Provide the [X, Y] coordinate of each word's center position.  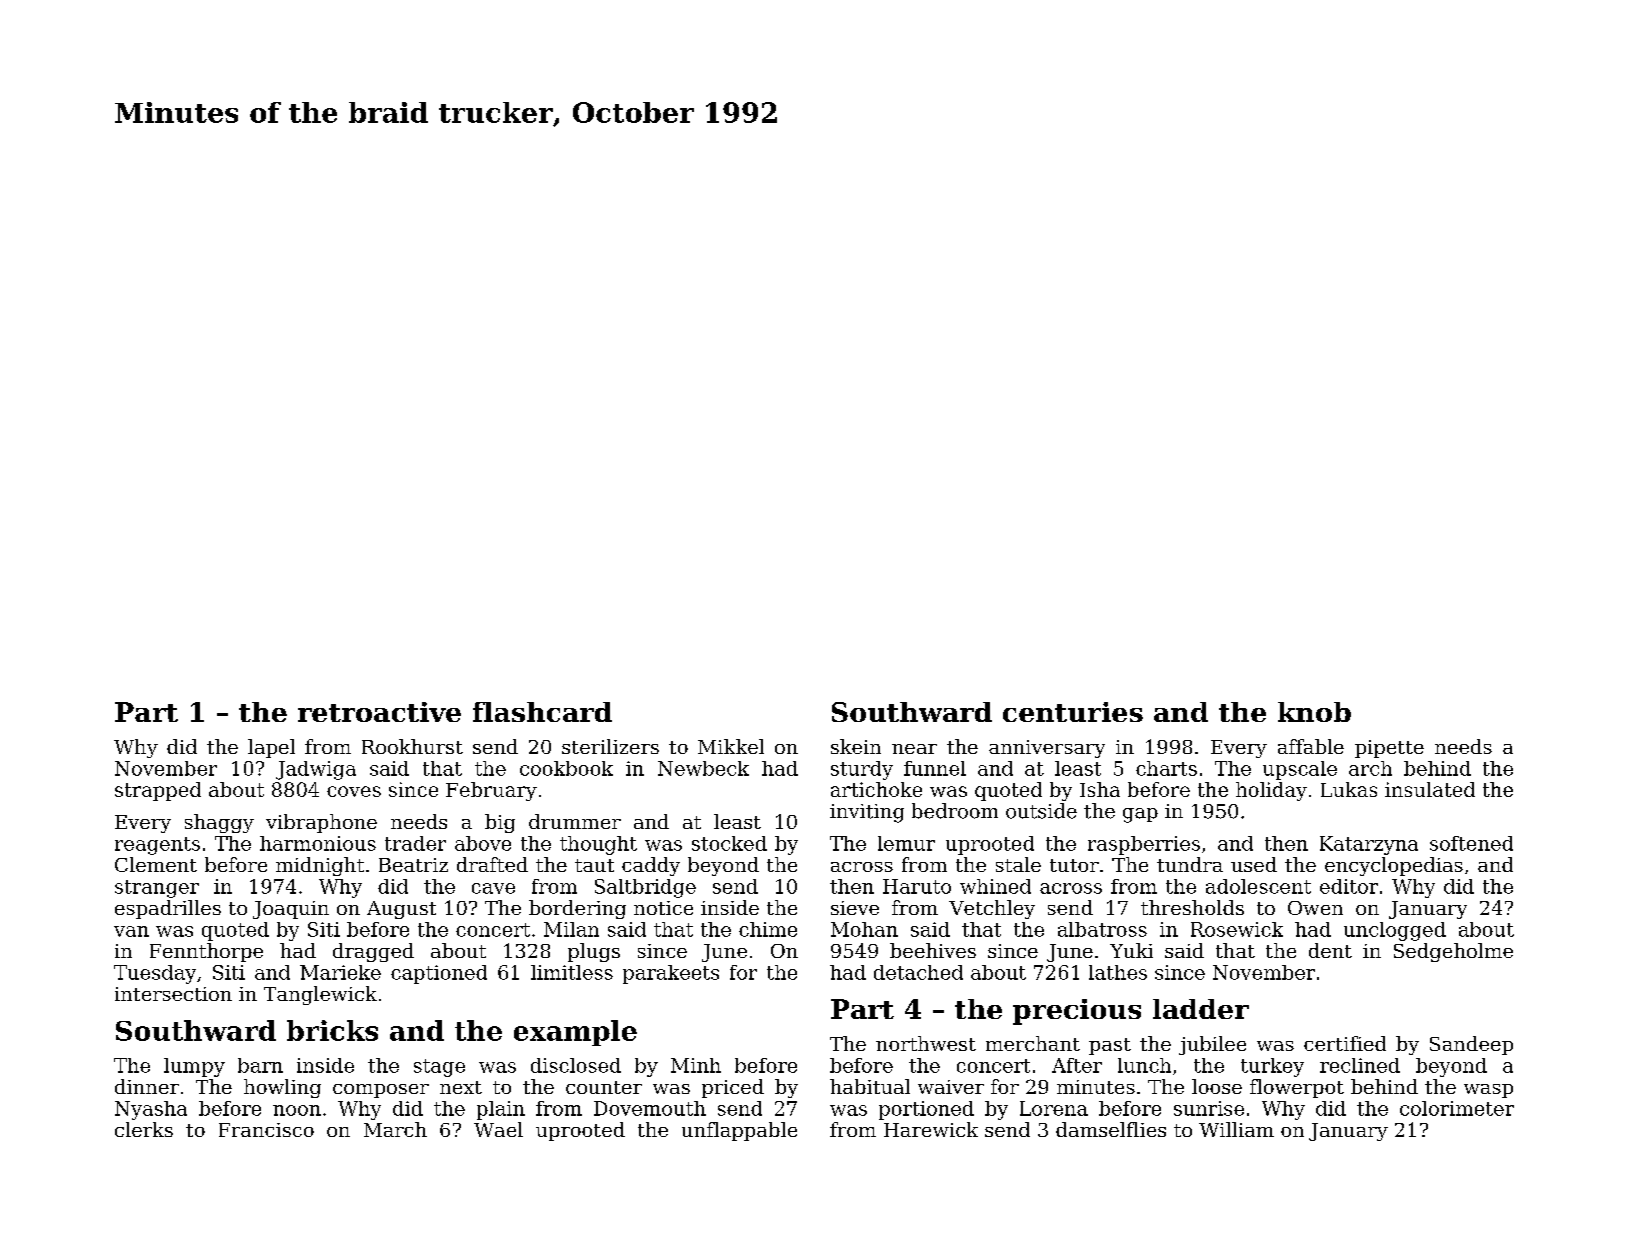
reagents [157, 846]
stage [439, 1068]
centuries [1073, 712]
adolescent [1258, 886]
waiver [951, 1087]
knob [1314, 712]
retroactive [379, 712]
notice [663, 908]
